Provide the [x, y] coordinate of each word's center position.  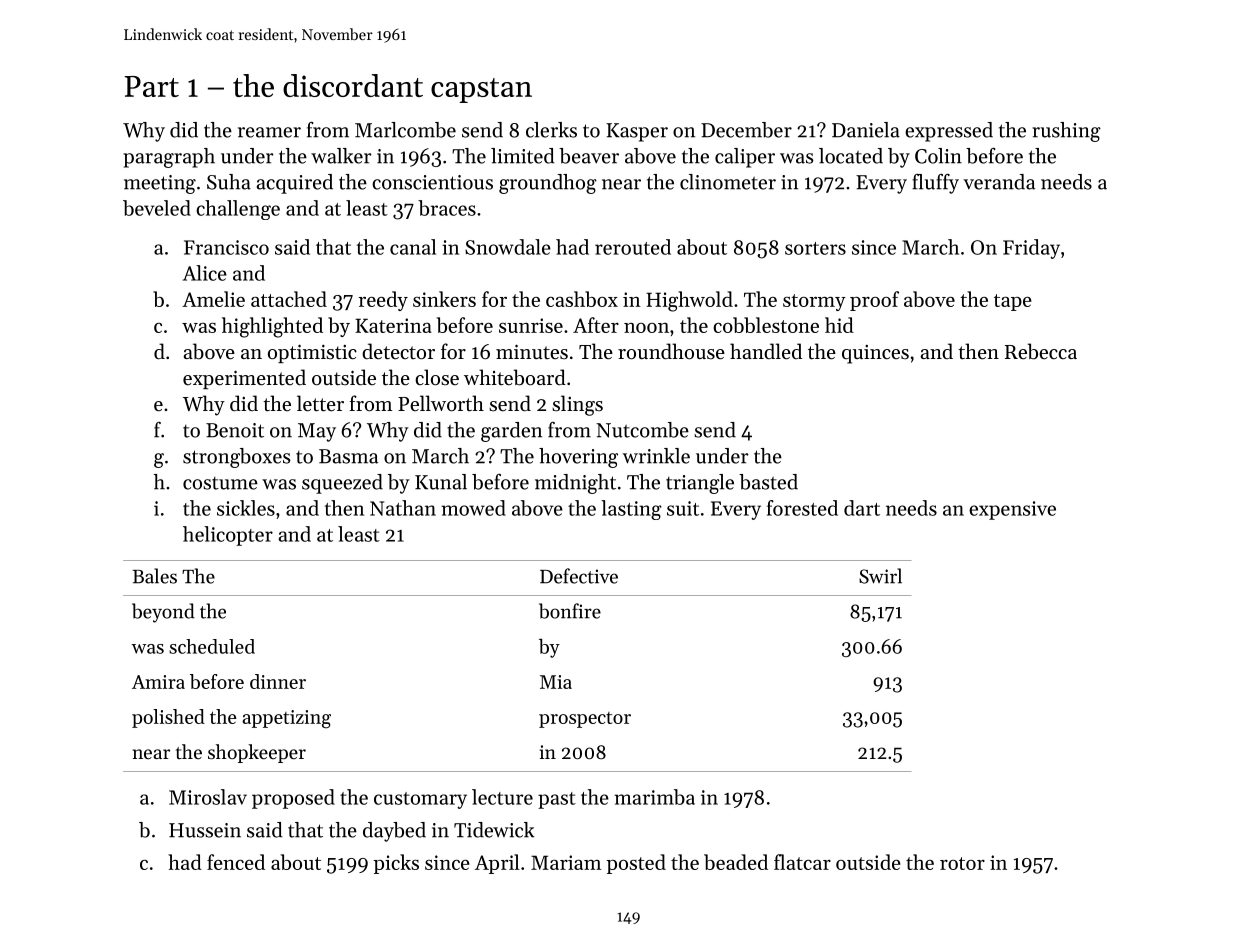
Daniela [866, 130]
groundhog [548, 184]
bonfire [570, 611]
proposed [293, 799]
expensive [1012, 510]
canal [413, 247]
